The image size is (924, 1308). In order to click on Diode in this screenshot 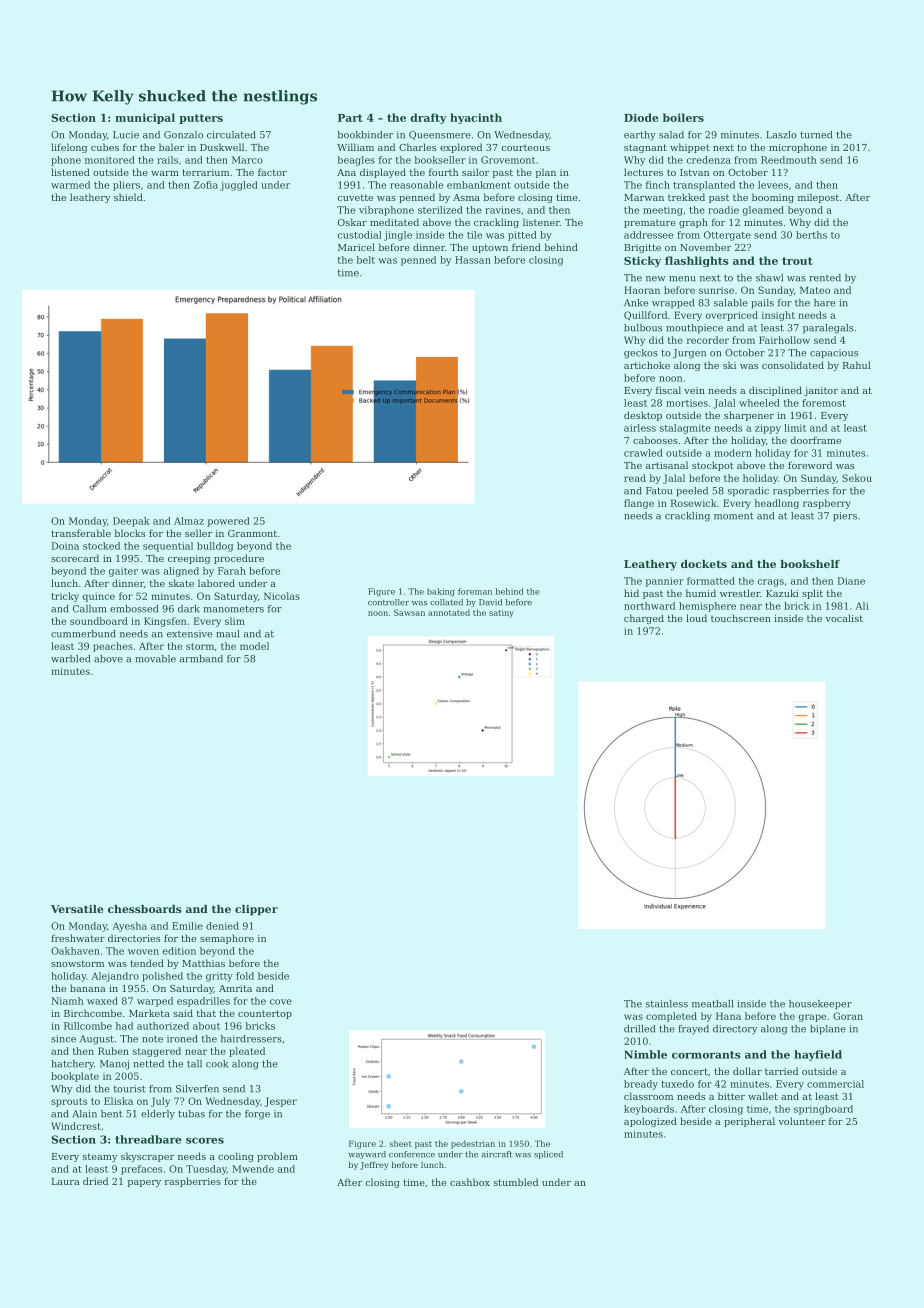, I will do `click(641, 117)`.
